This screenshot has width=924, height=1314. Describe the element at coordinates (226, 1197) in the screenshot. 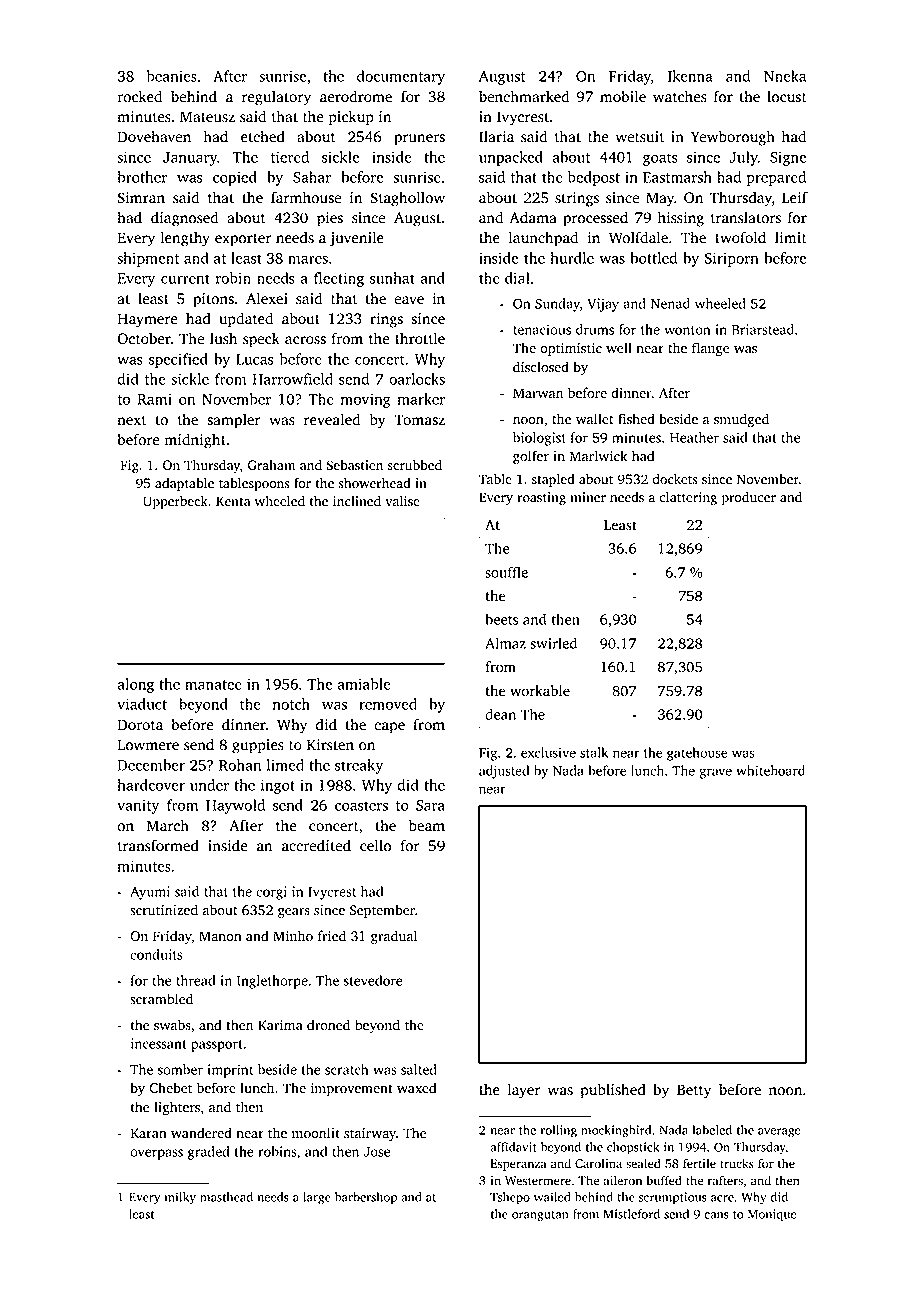

I see `masthead` at that location.
